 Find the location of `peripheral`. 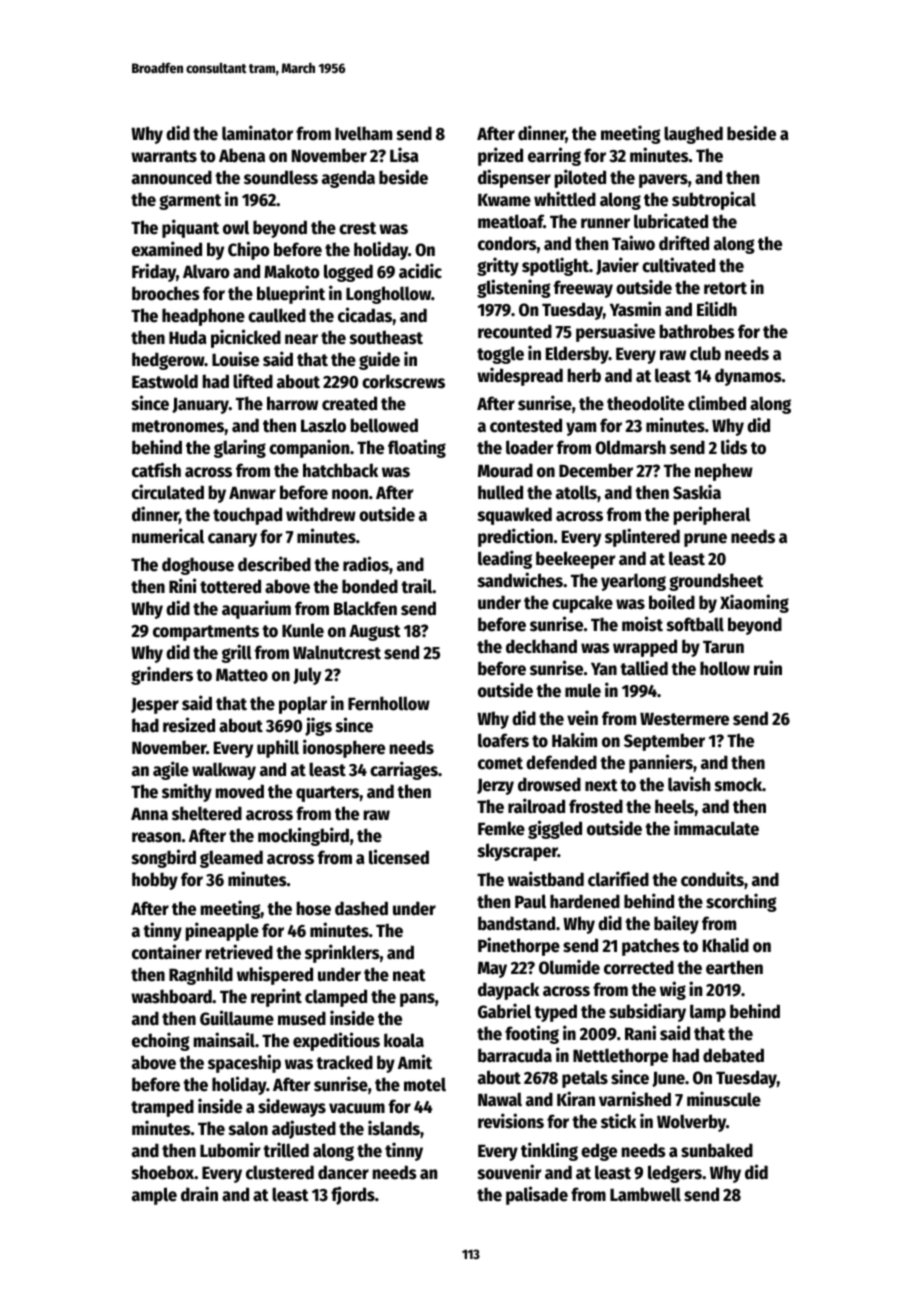

peripheral is located at coordinates (712, 515).
